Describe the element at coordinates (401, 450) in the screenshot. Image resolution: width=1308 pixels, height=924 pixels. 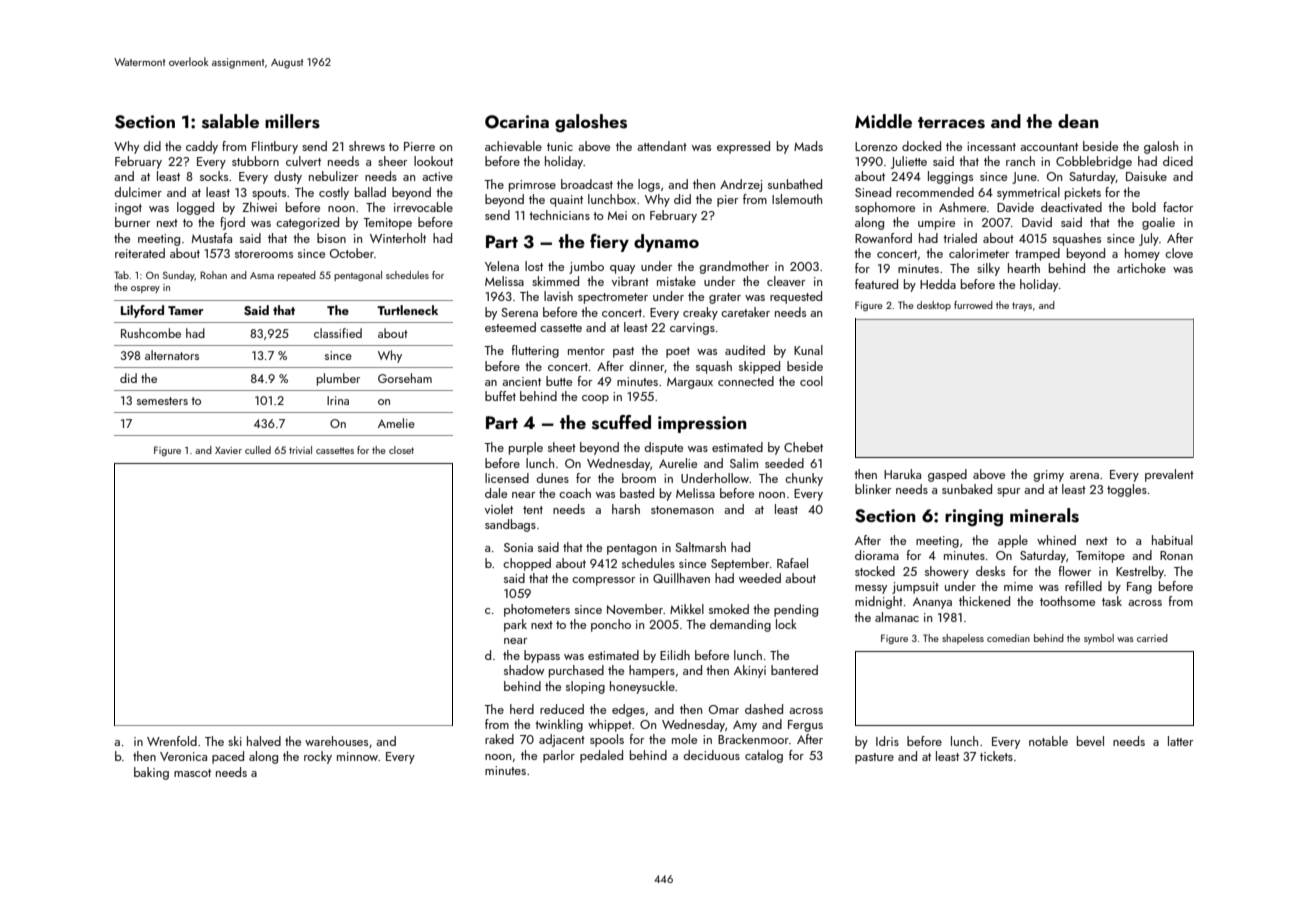
I see `closet` at that location.
